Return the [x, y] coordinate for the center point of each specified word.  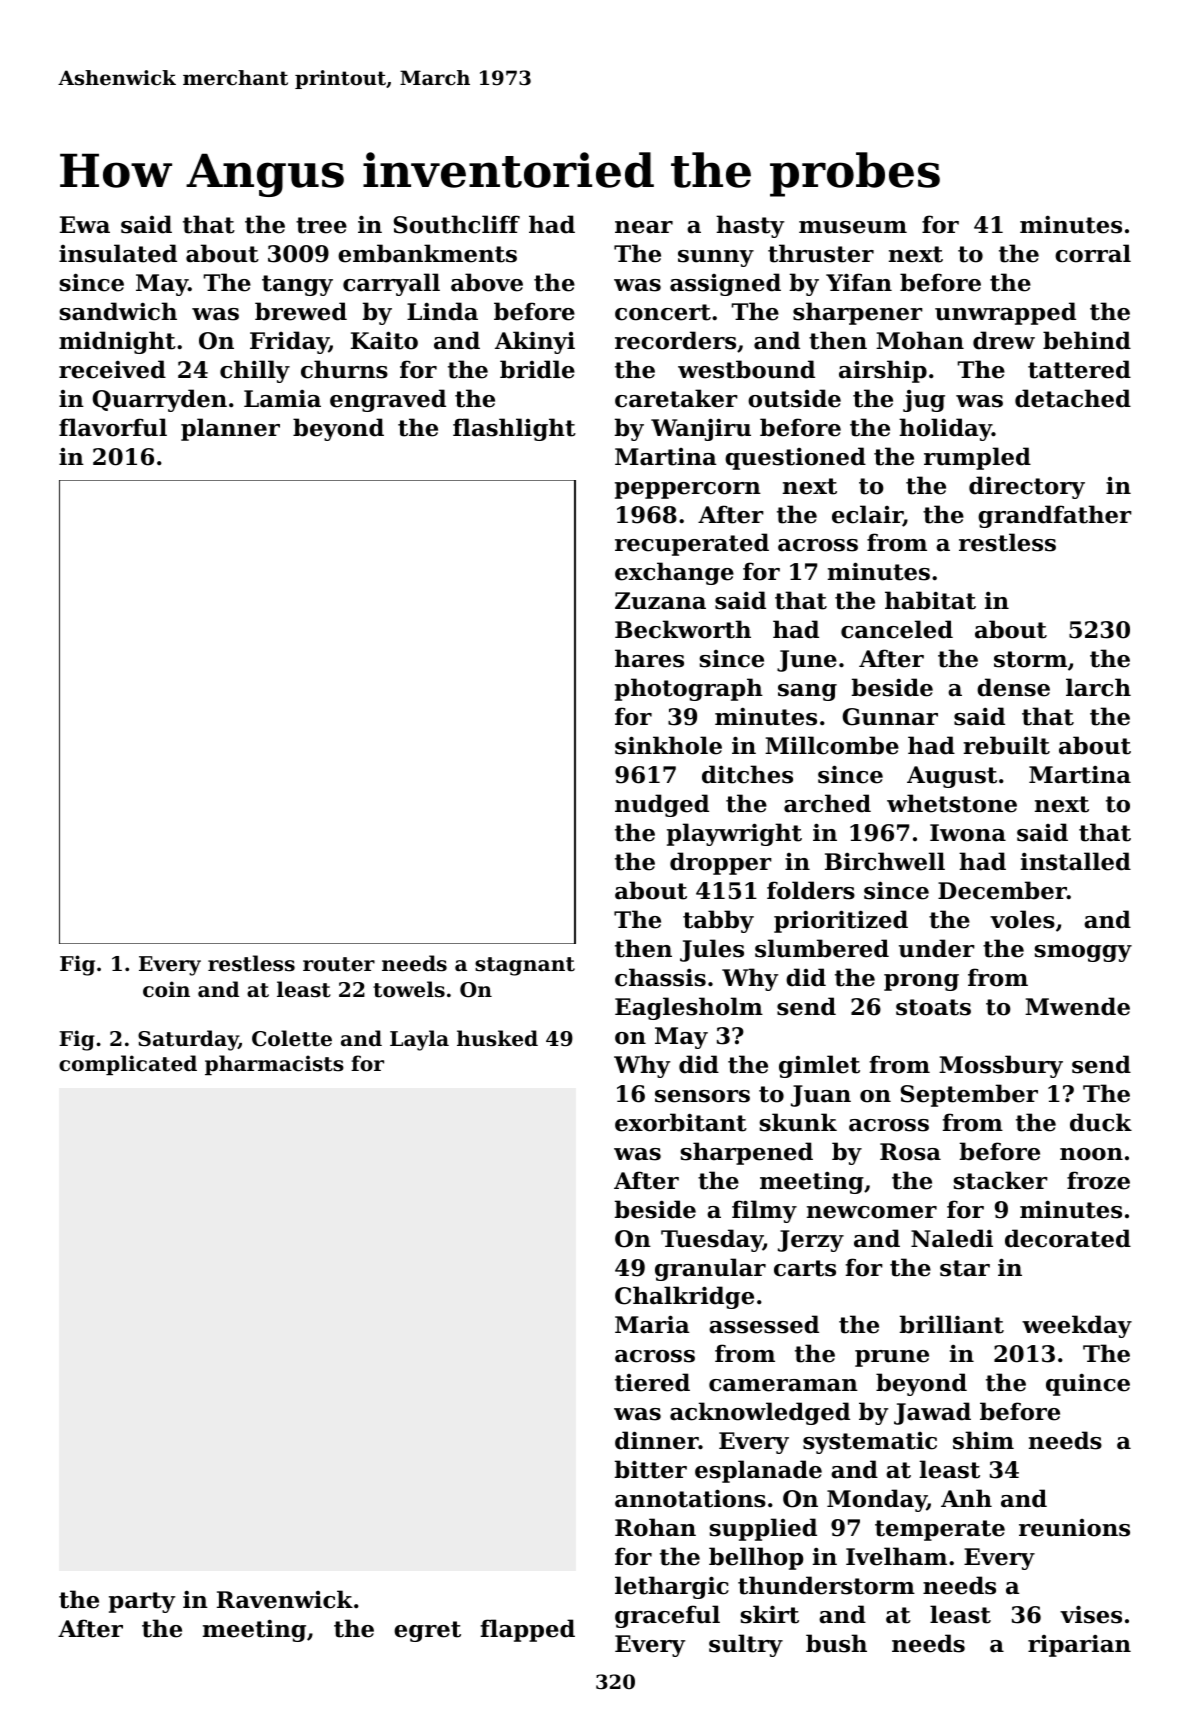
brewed [301, 311]
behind [1087, 340]
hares [649, 658]
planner [230, 429]
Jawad [932, 1413]
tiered [652, 1382]
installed [1076, 861]
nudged [662, 805]
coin [166, 989]
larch [1098, 687]
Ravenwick [285, 1599]
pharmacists [274, 1065]
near [644, 227]
